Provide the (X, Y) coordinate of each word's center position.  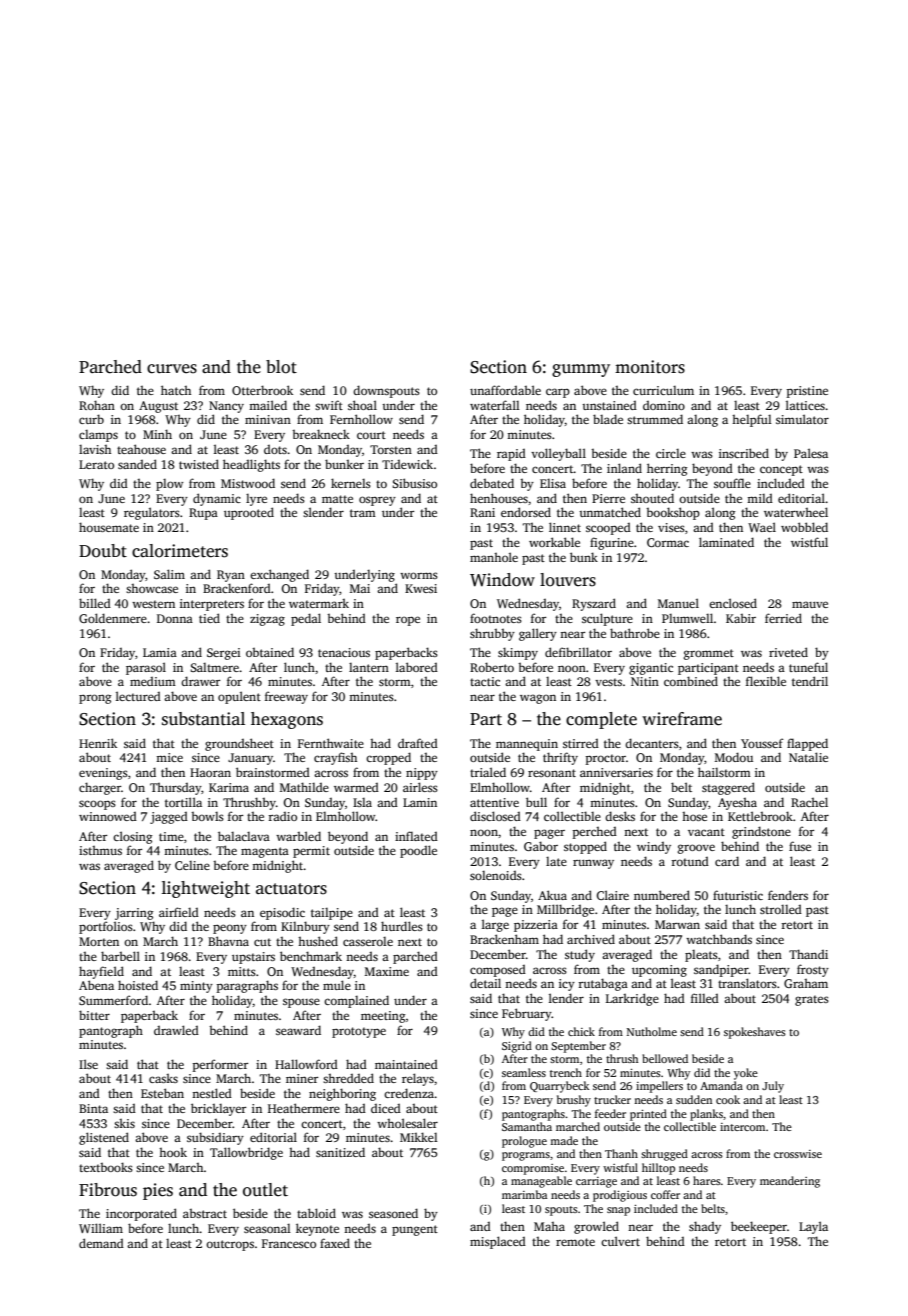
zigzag (267, 620)
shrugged (664, 1155)
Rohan (97, 405)
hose (694, 816)
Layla (813, 1227)
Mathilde (304, 787)
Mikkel (419, 1137)
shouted (652, 498)
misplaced (498, 1242)
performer (220, 1065)
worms (419, 575)
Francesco (289, 1243)
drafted (418, 743)
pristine (807, 392)
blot (281, 367)
